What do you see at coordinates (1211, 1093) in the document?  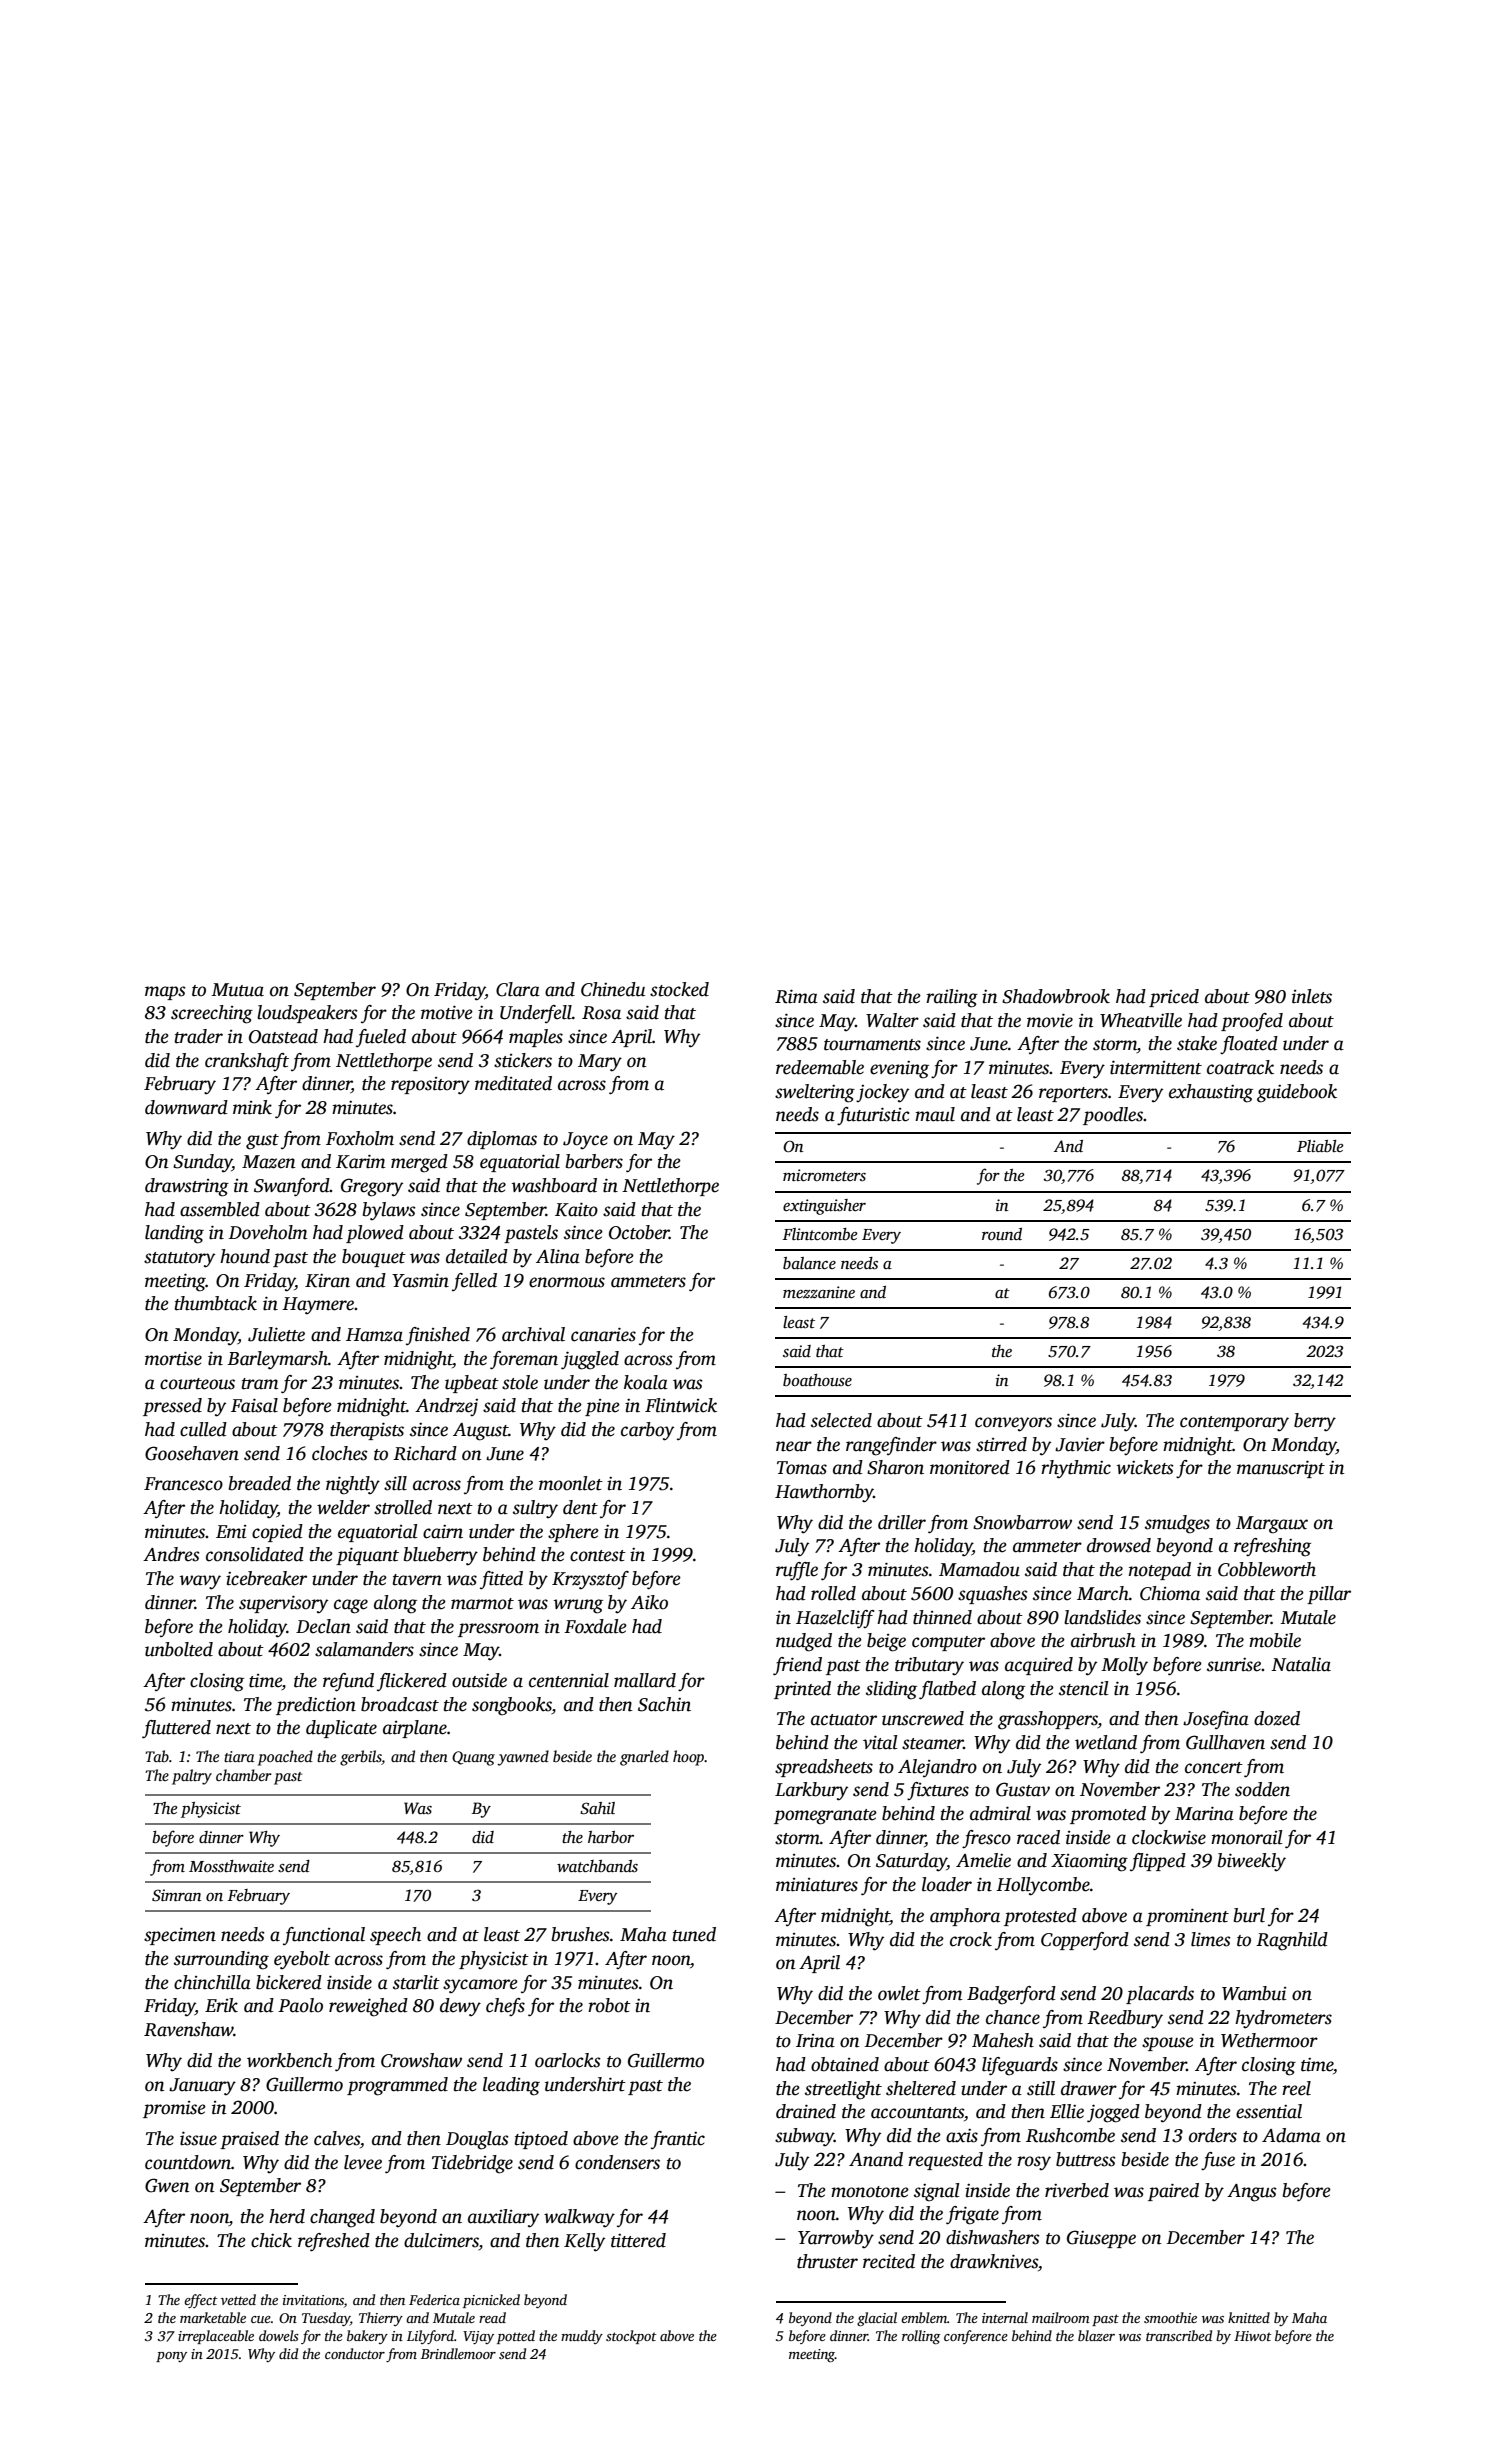 I see `exhausting` at bounding box center [1211, 1093].
